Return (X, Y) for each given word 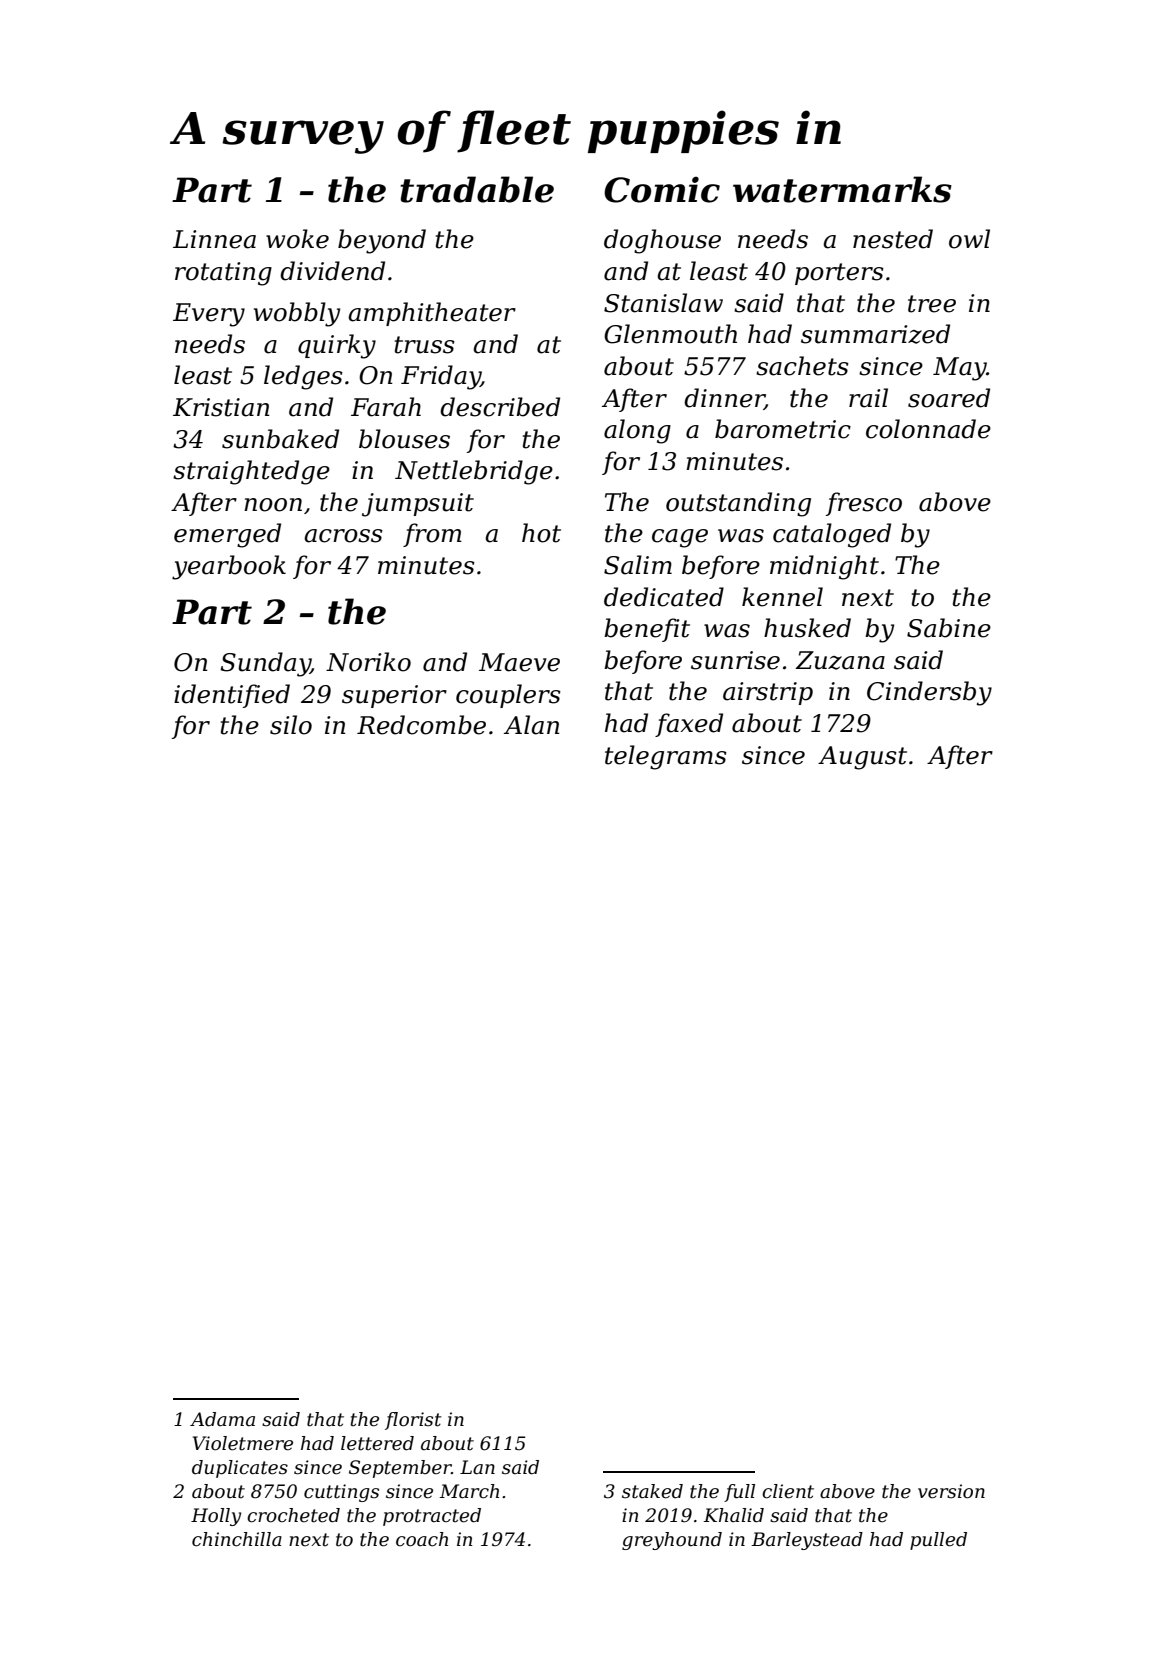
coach (422, 1539)
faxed (689, 725)
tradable (477, 189)
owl (969, 239)
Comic (662, 189)
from (432, 535)
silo (291, 725)
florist (413, 1421)
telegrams (666, 757)
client (788, 1491)
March (469, 1491)
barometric (783, 429)
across (343, 536)
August (862, 758)
